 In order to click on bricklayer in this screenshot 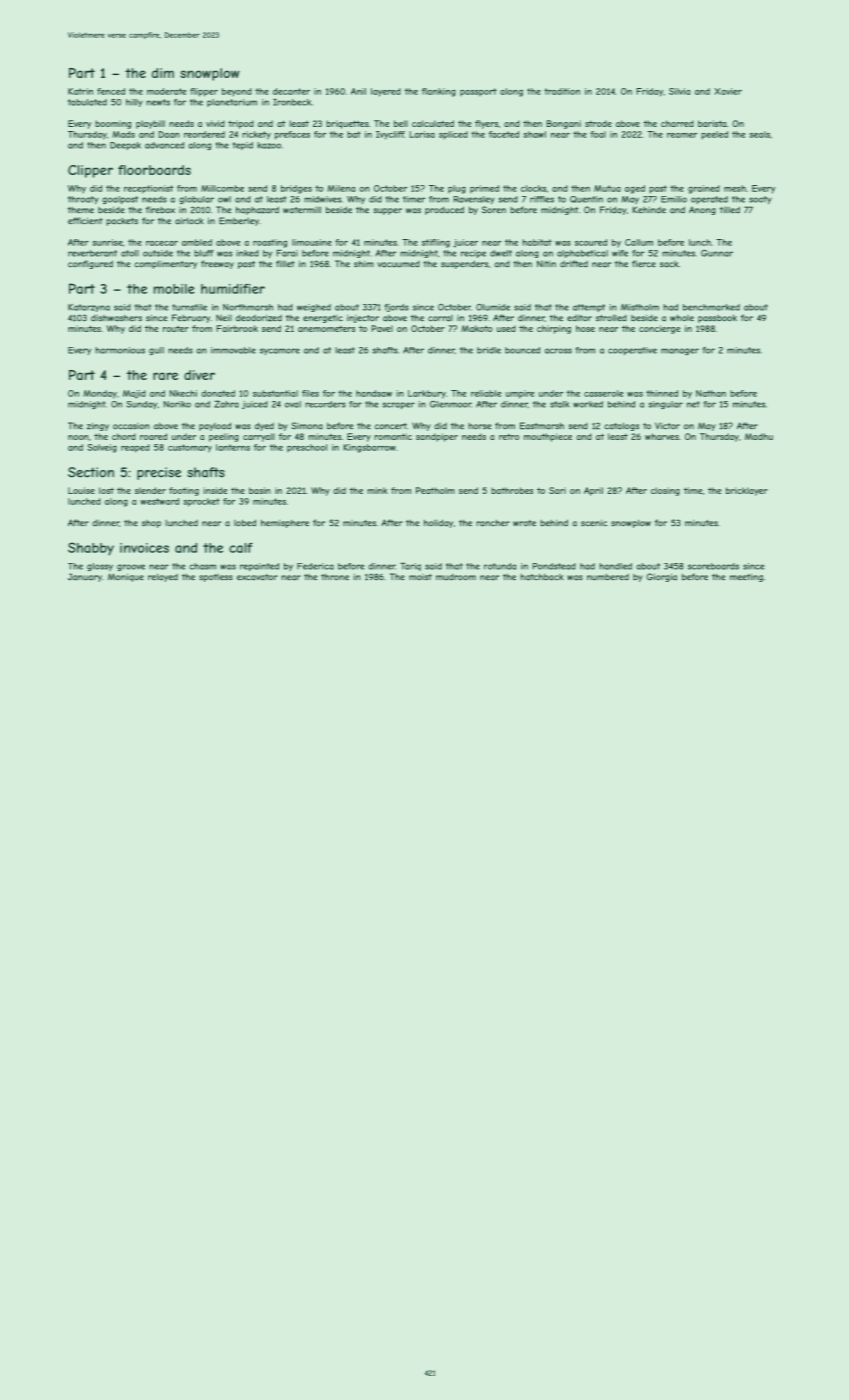, I will do `click(747, 491)`.
